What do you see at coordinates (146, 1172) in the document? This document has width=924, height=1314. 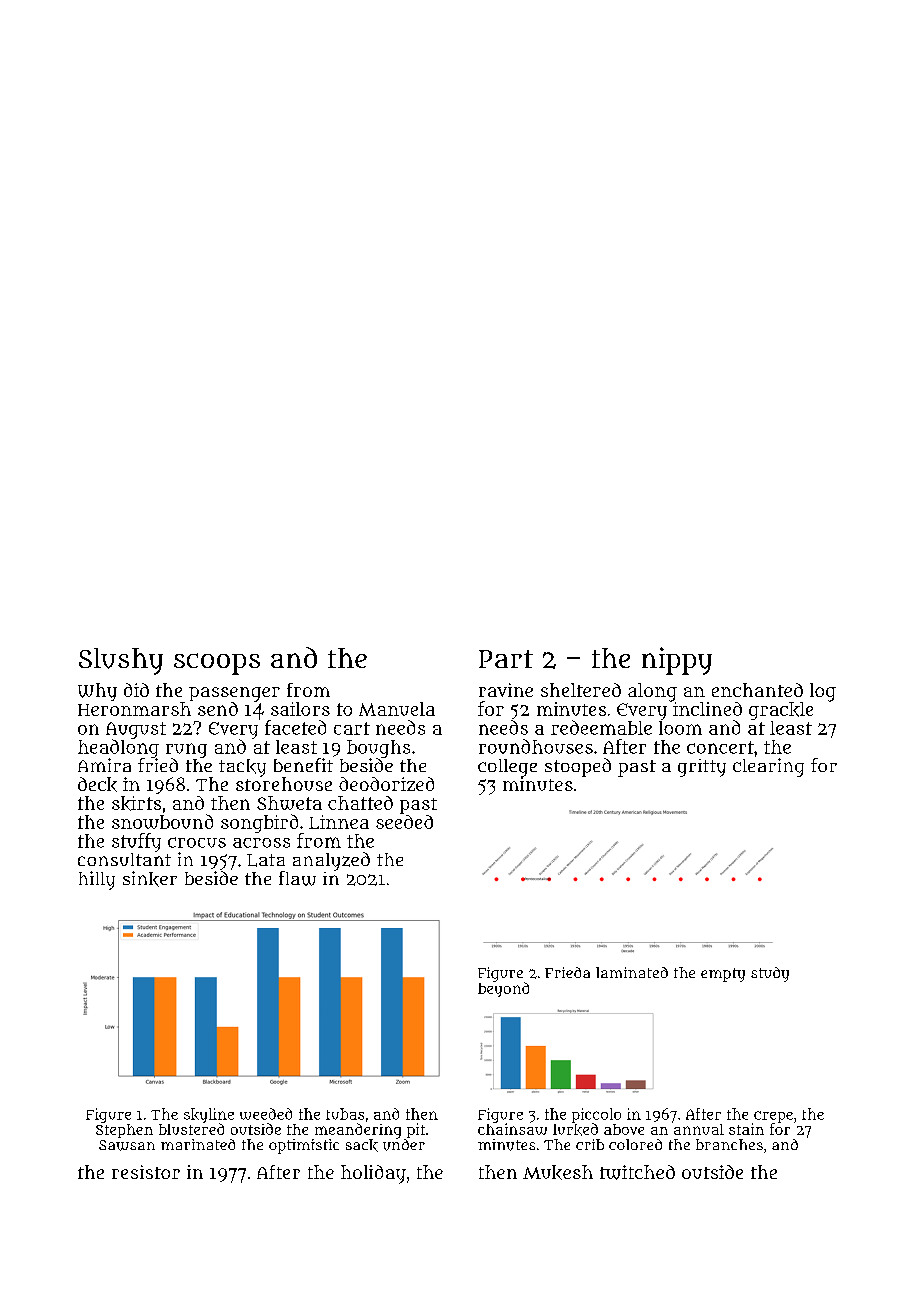 I see `resistor` at bounding box center [146, 1172].
